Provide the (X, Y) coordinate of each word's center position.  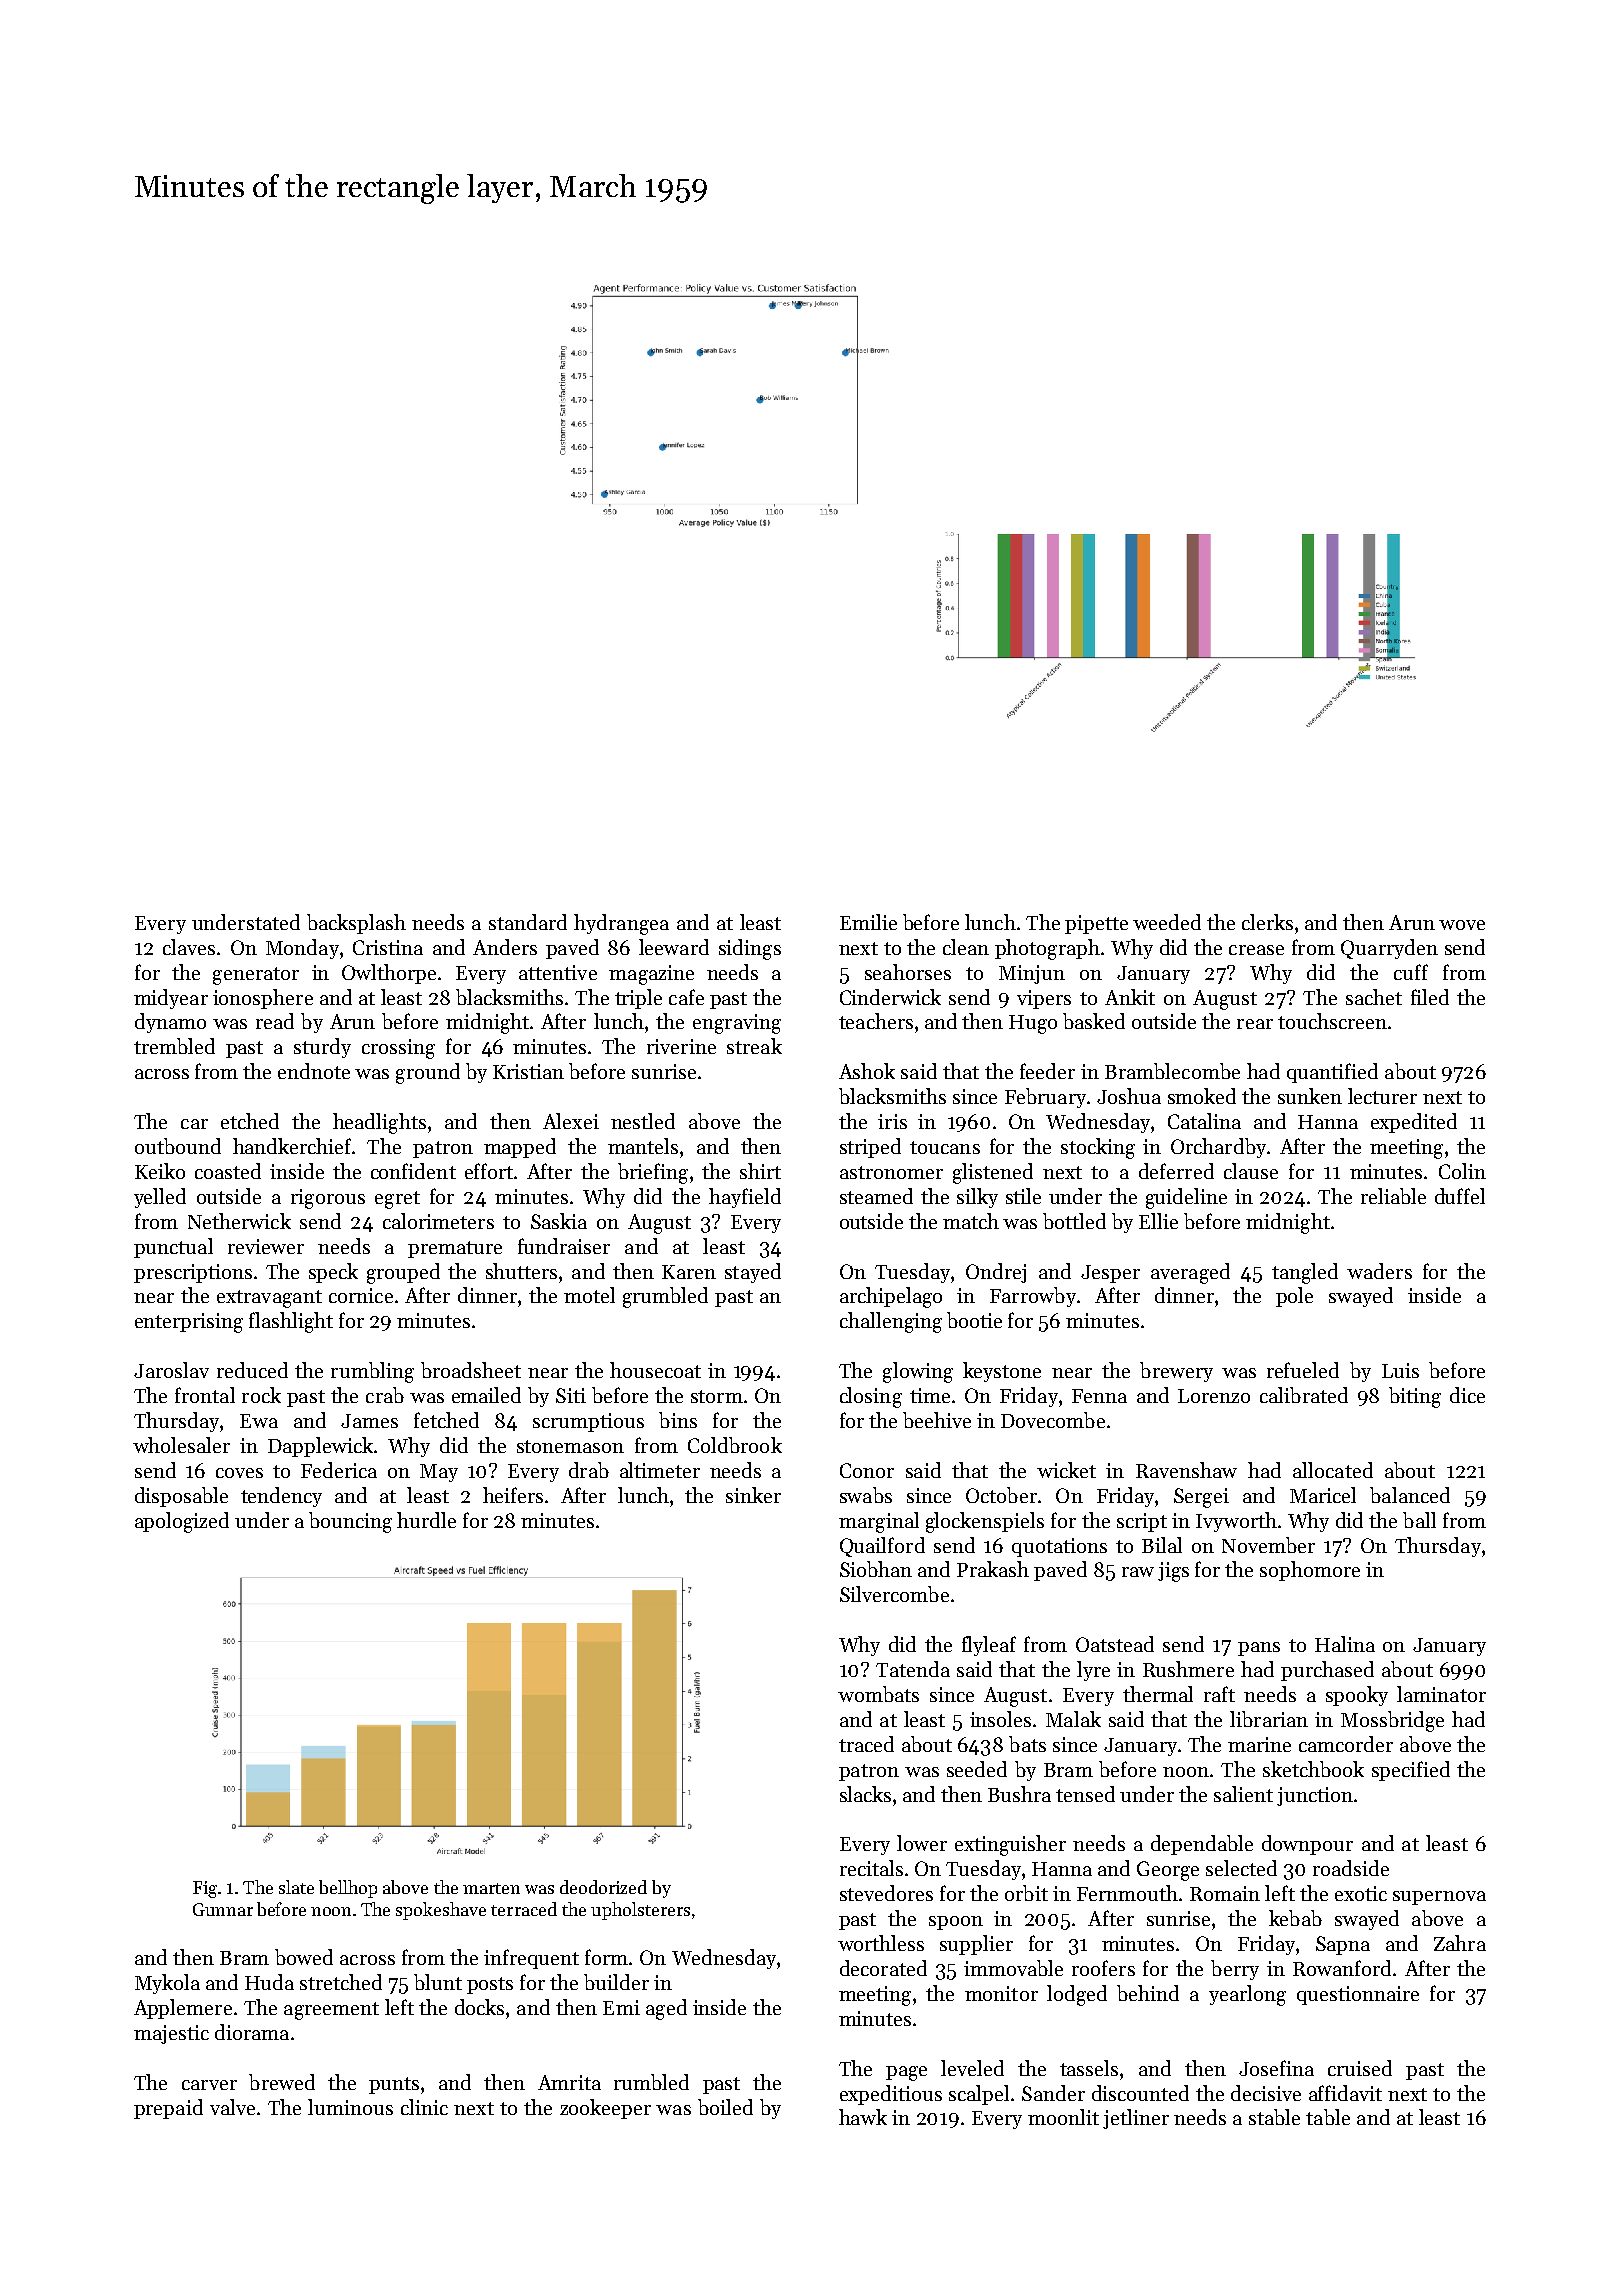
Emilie (868, 922)
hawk (863, 2117)
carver (209, 2085)
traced (866, 1744)
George (1168, 1871)
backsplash (356, 924)
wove (1462, 925)
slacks (865, 1794)
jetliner (1136, 2119)
